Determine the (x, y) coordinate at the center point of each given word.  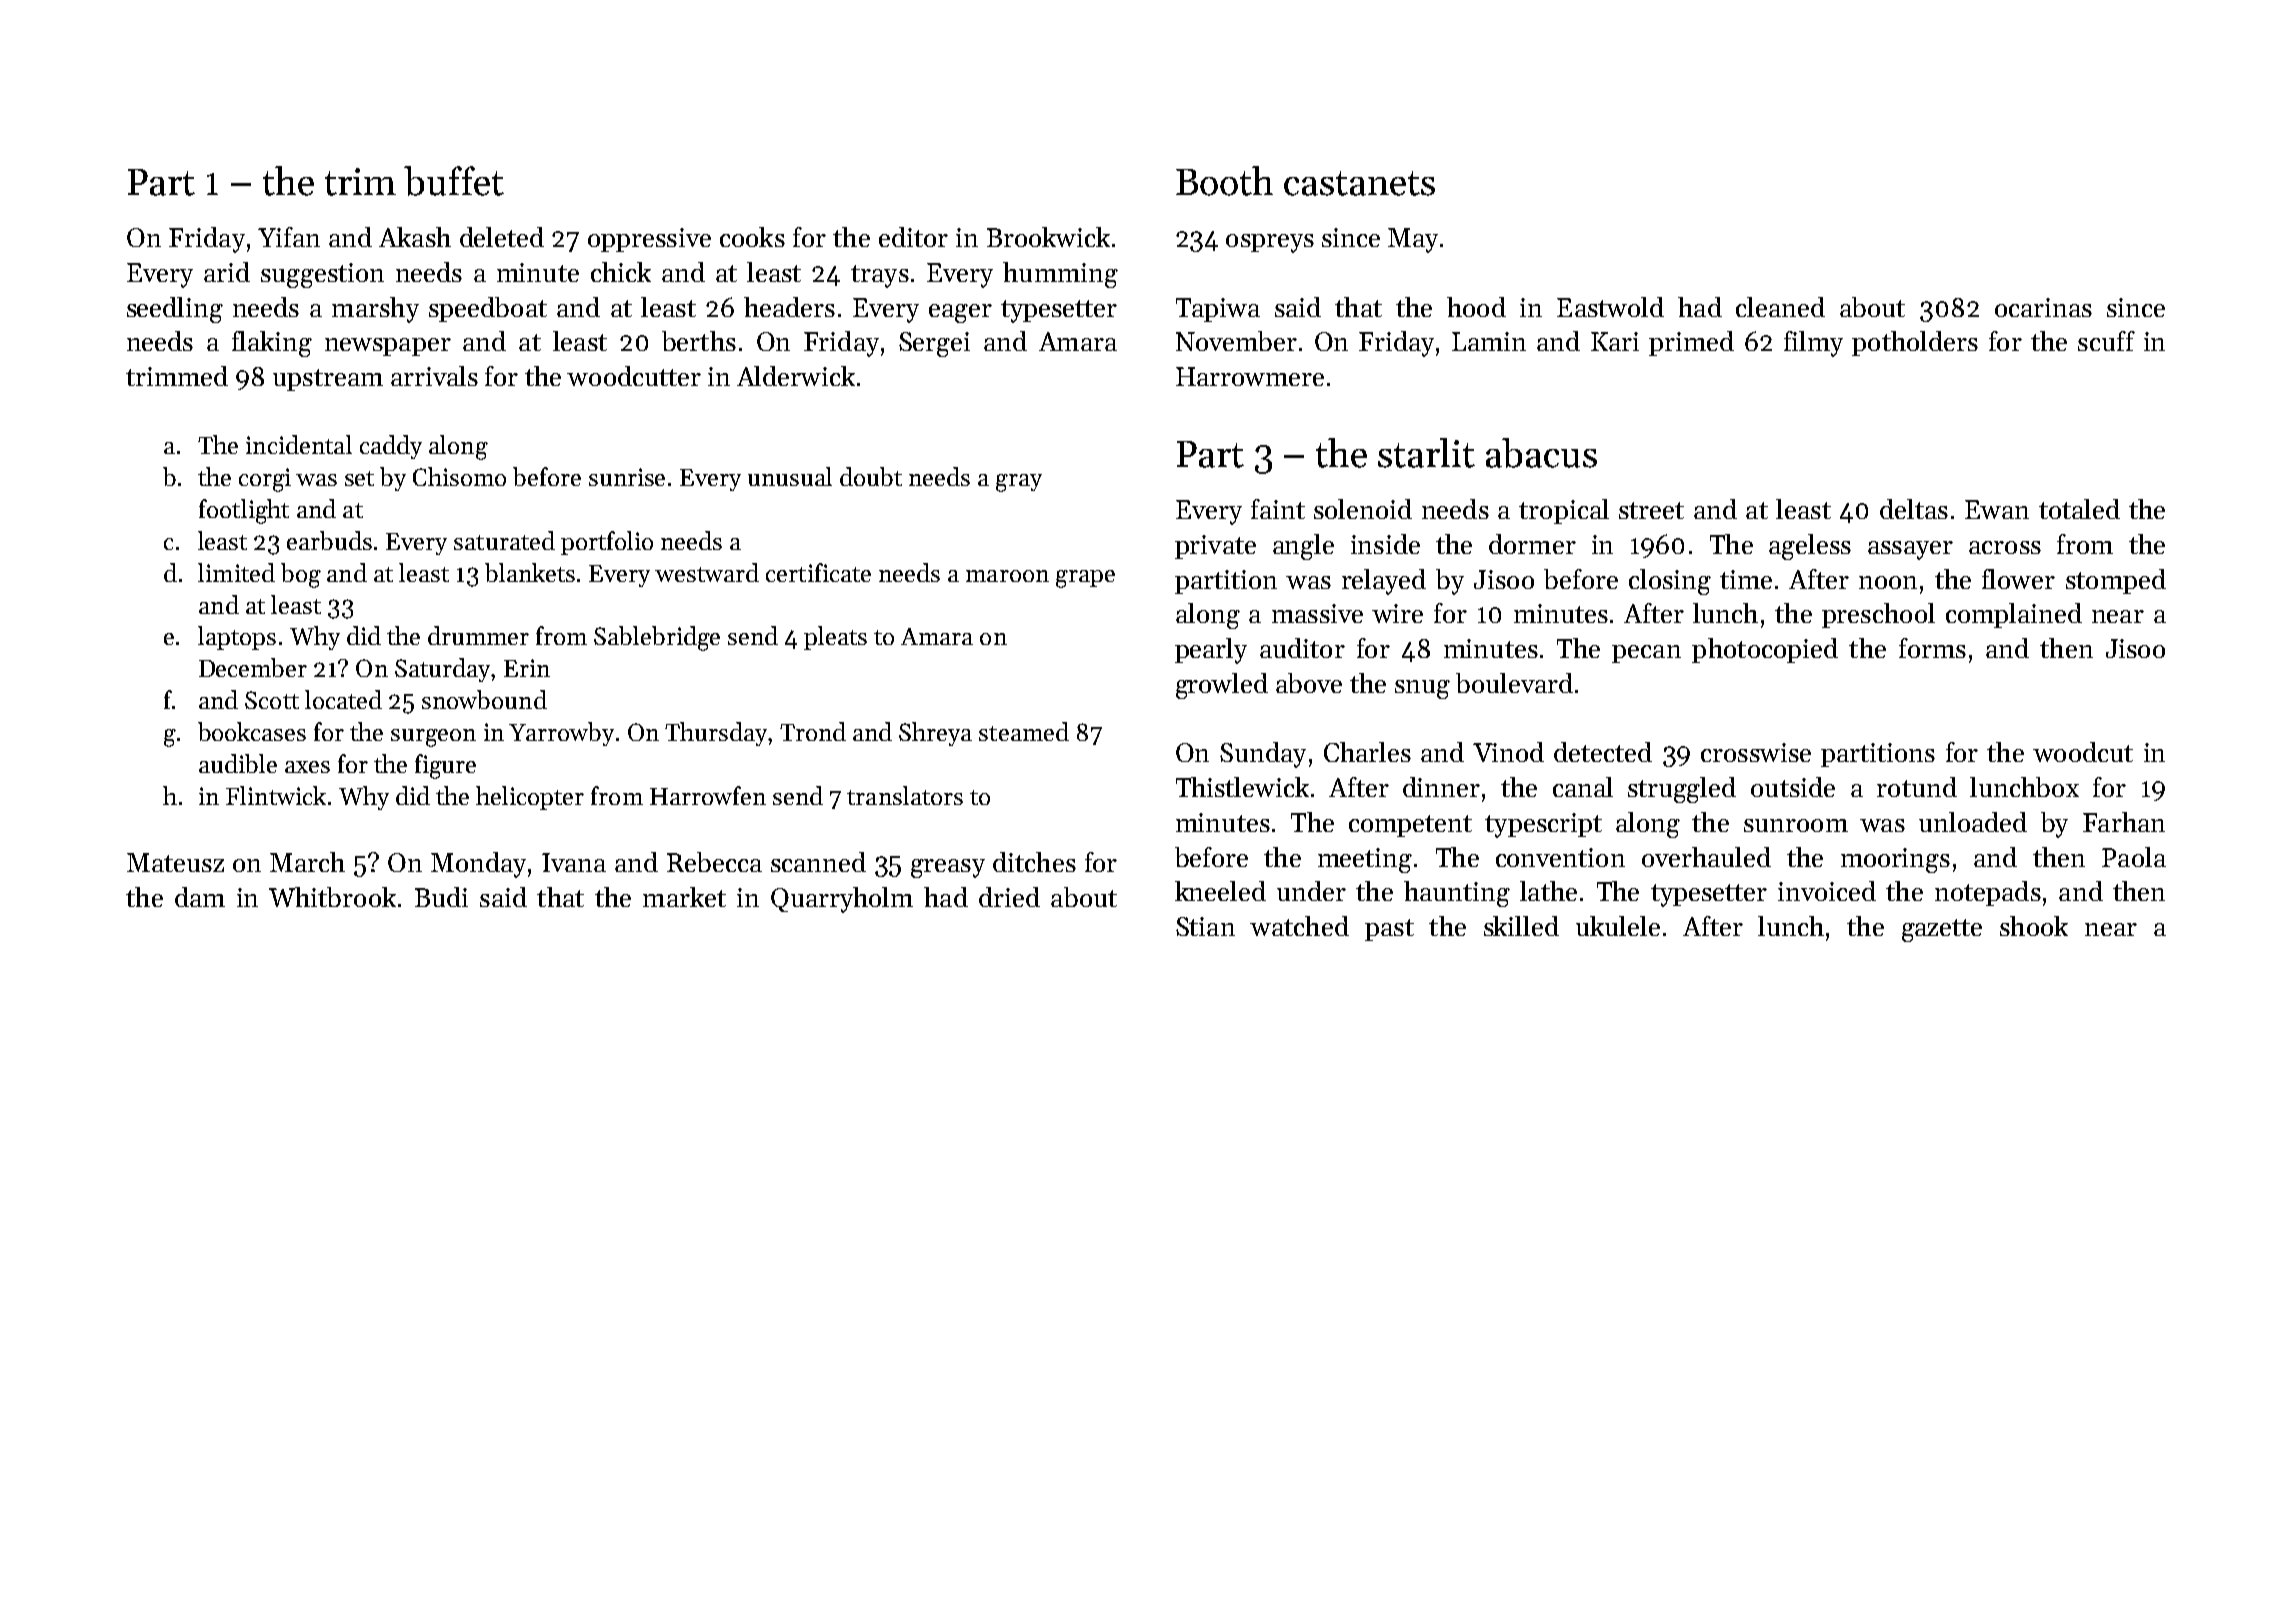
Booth (1224, 181)
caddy (391, 447)
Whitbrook (332, 897)
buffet (454, 181)
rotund (1917, 787)
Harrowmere (1250, 376)
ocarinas (2043, 307)
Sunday (1263, 755)
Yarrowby (561, 734)
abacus (1541, 453)
